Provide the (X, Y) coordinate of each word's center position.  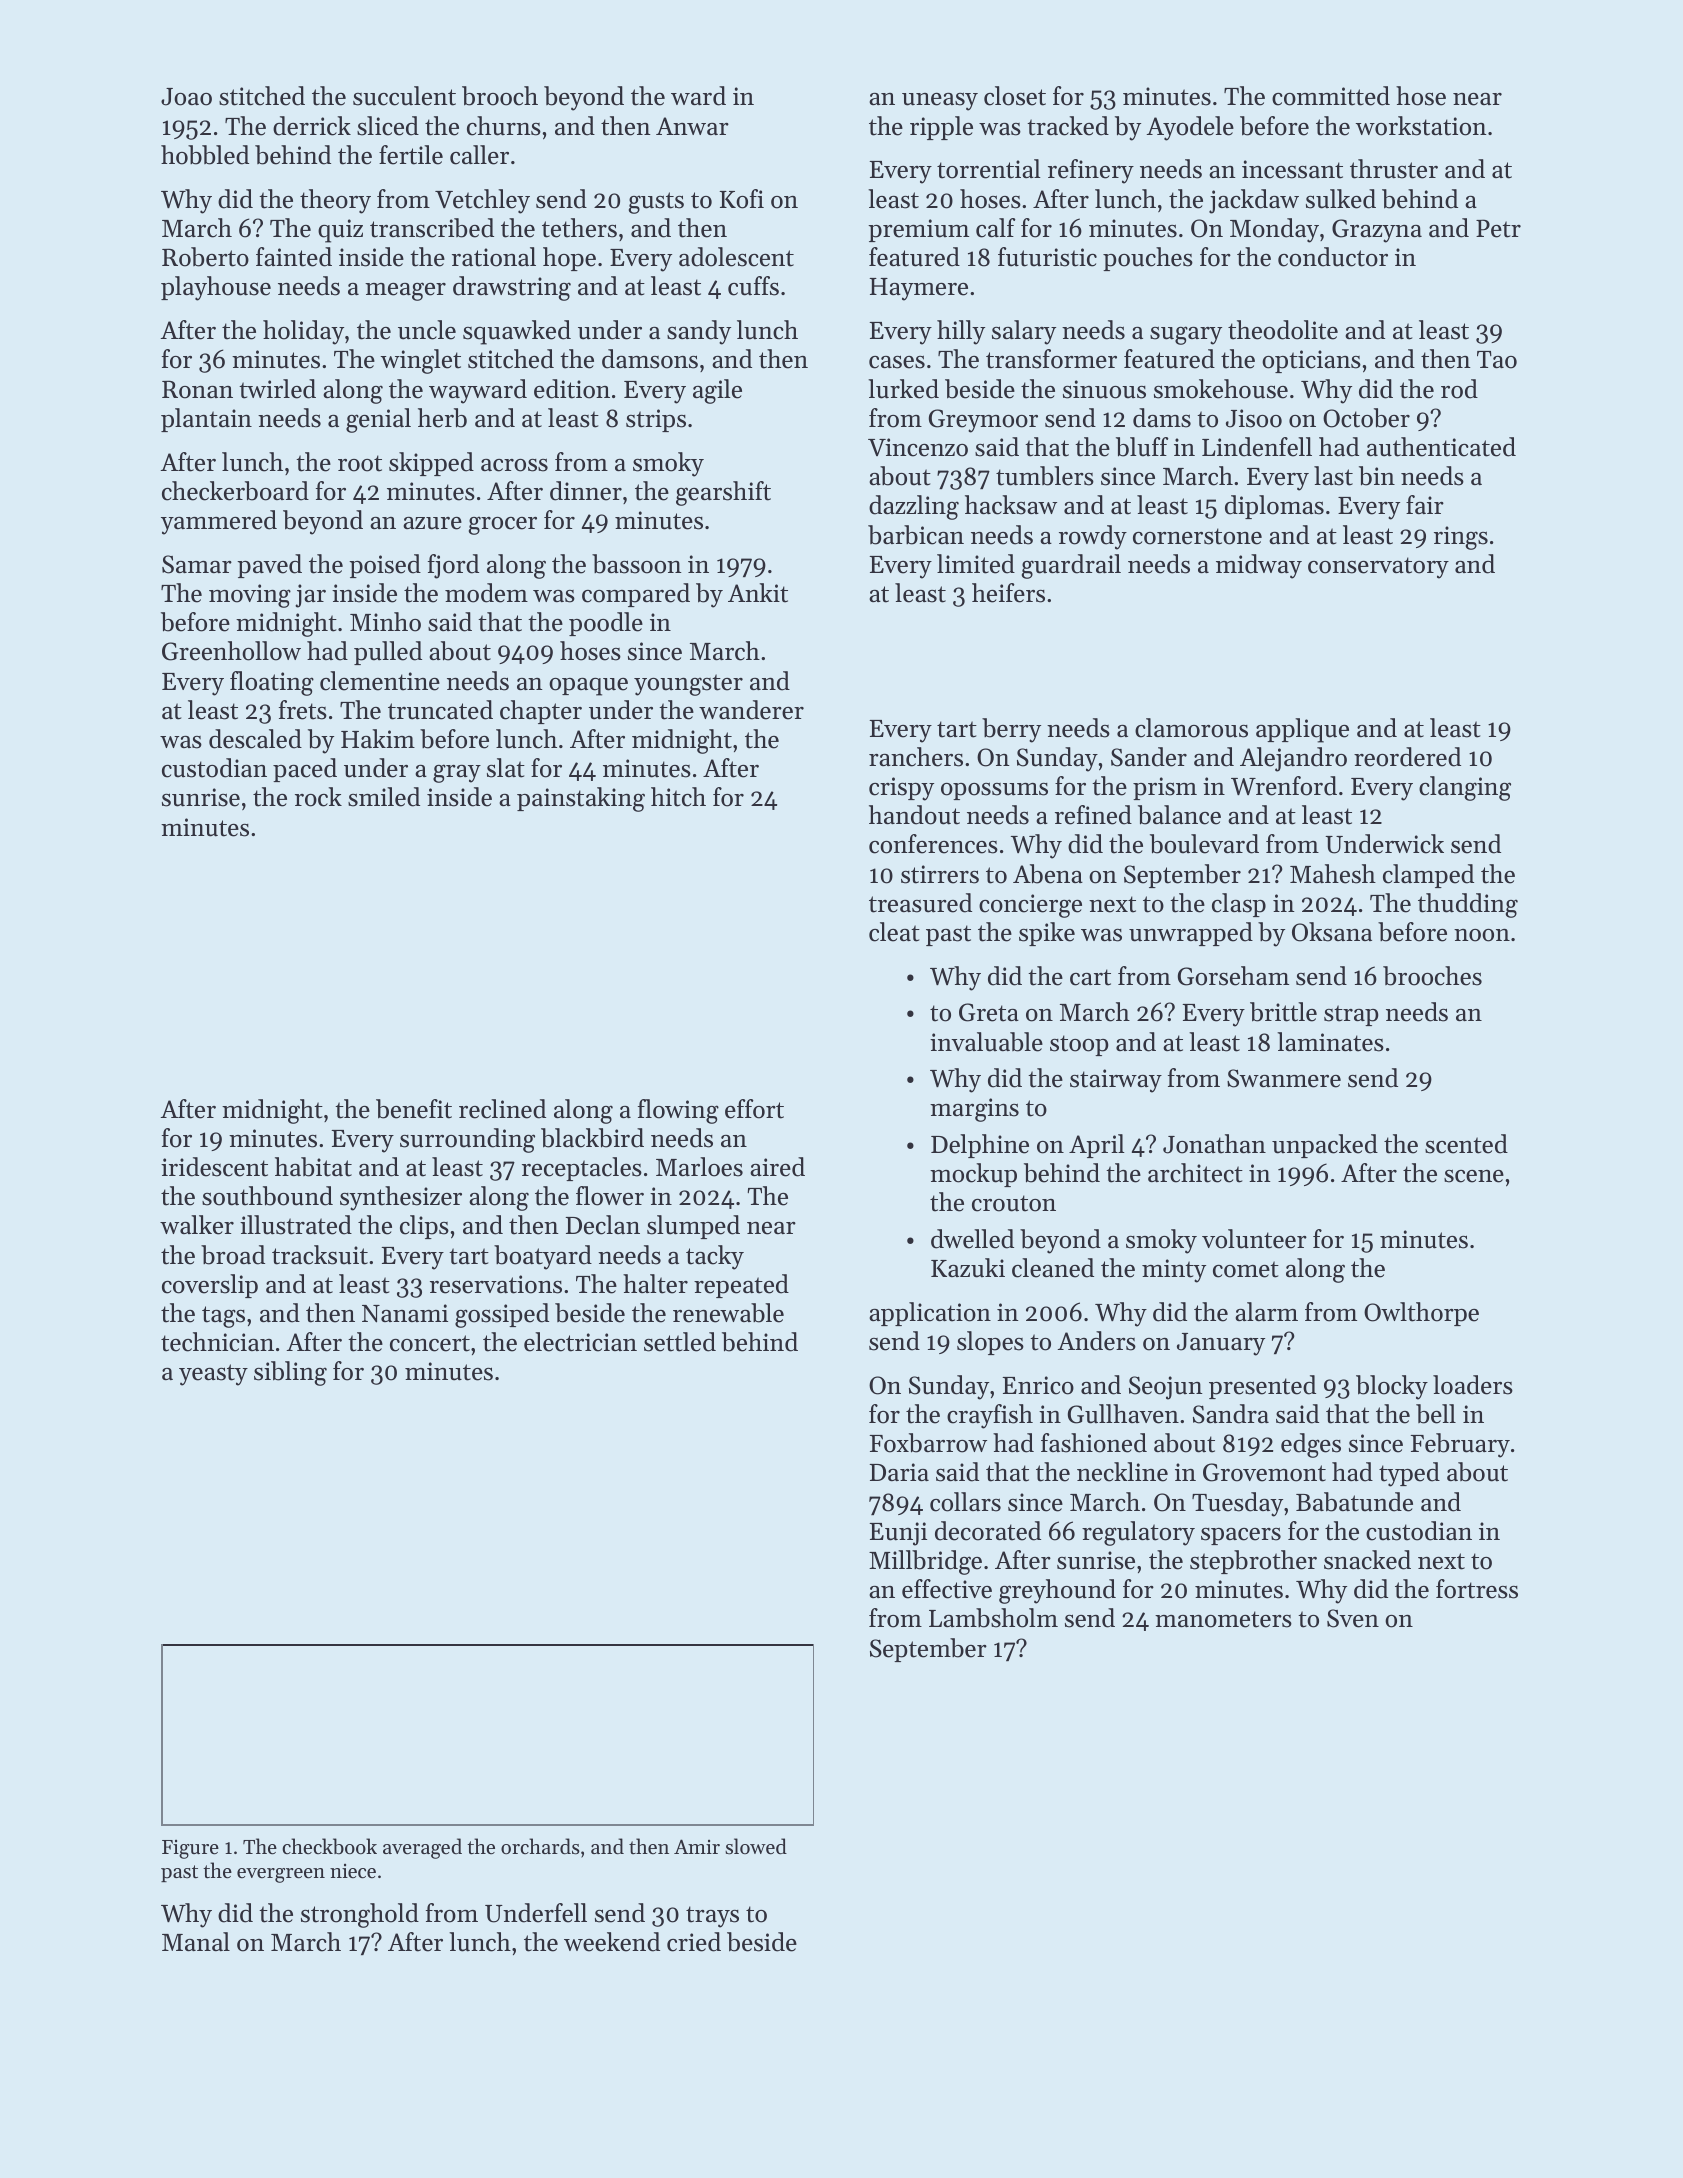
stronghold (360, 1915)
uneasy (940, 102)
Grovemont (1264, 1472)
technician (217, 1342)
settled (680, 1342)
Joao (186, 97)
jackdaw (1254, 201)
